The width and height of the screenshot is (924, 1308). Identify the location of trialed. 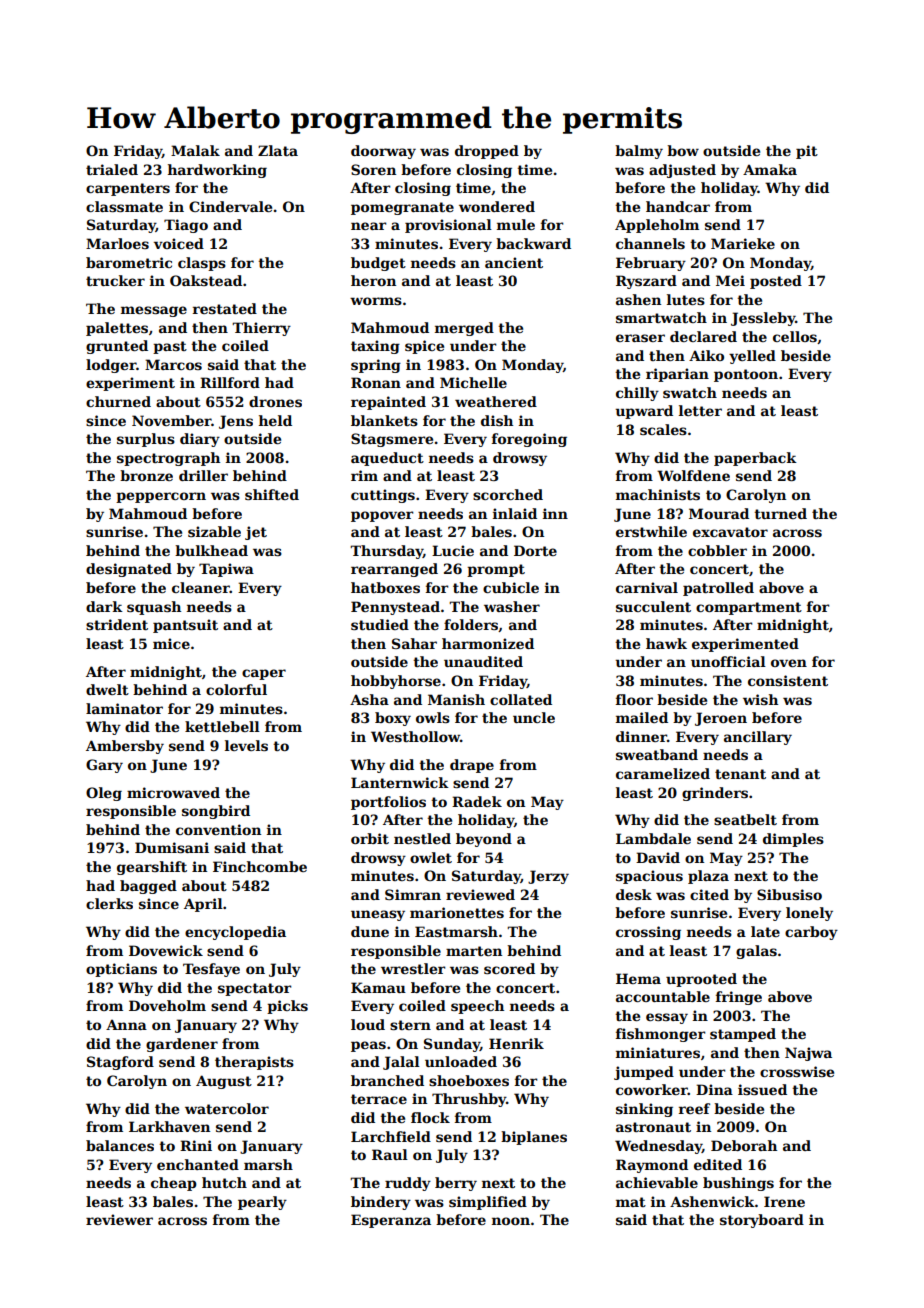
(112, 169).
